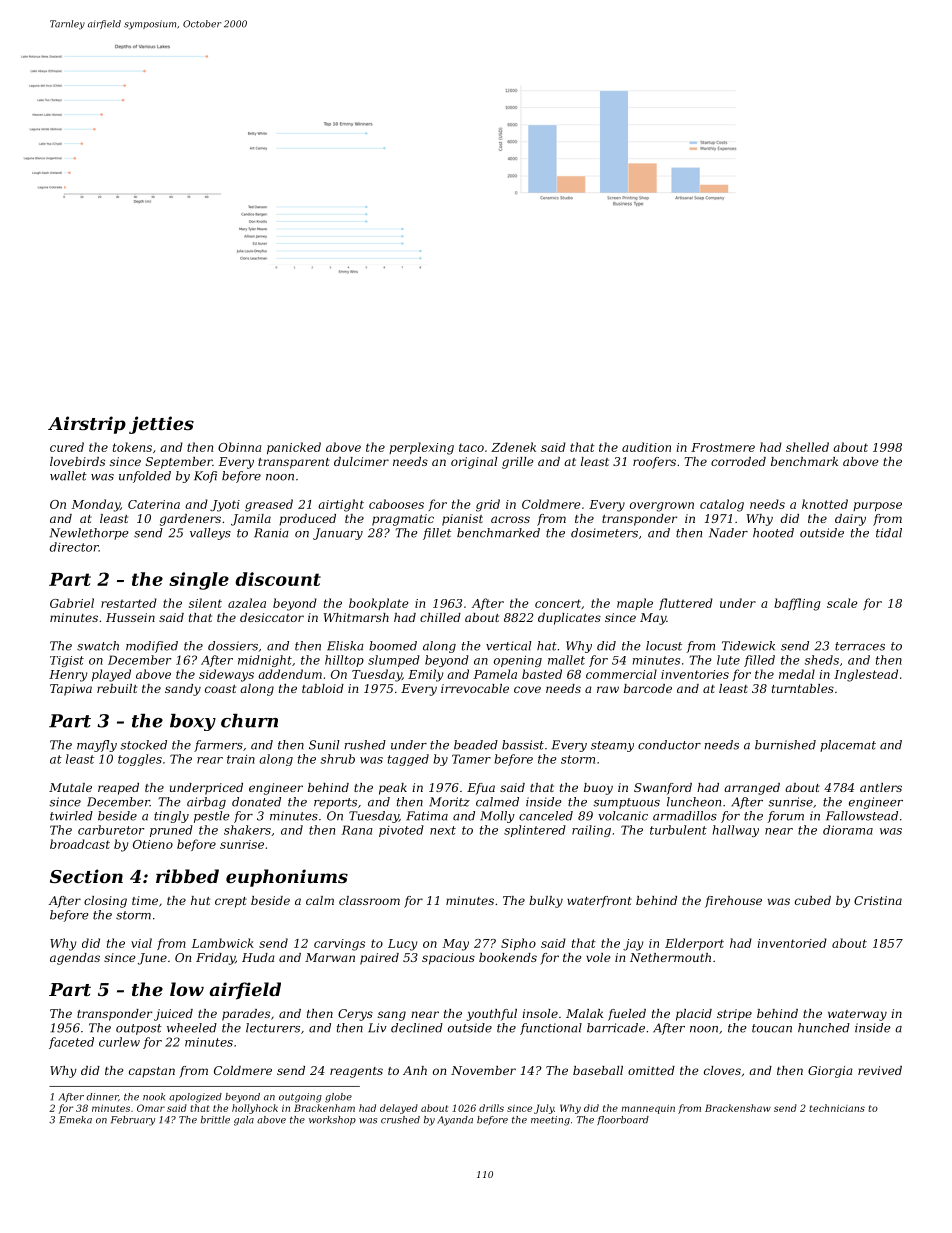  What do you see at coordinates (154, 1097) in the screenshot?
I see `nook` at bounding box center [154, 1097].
